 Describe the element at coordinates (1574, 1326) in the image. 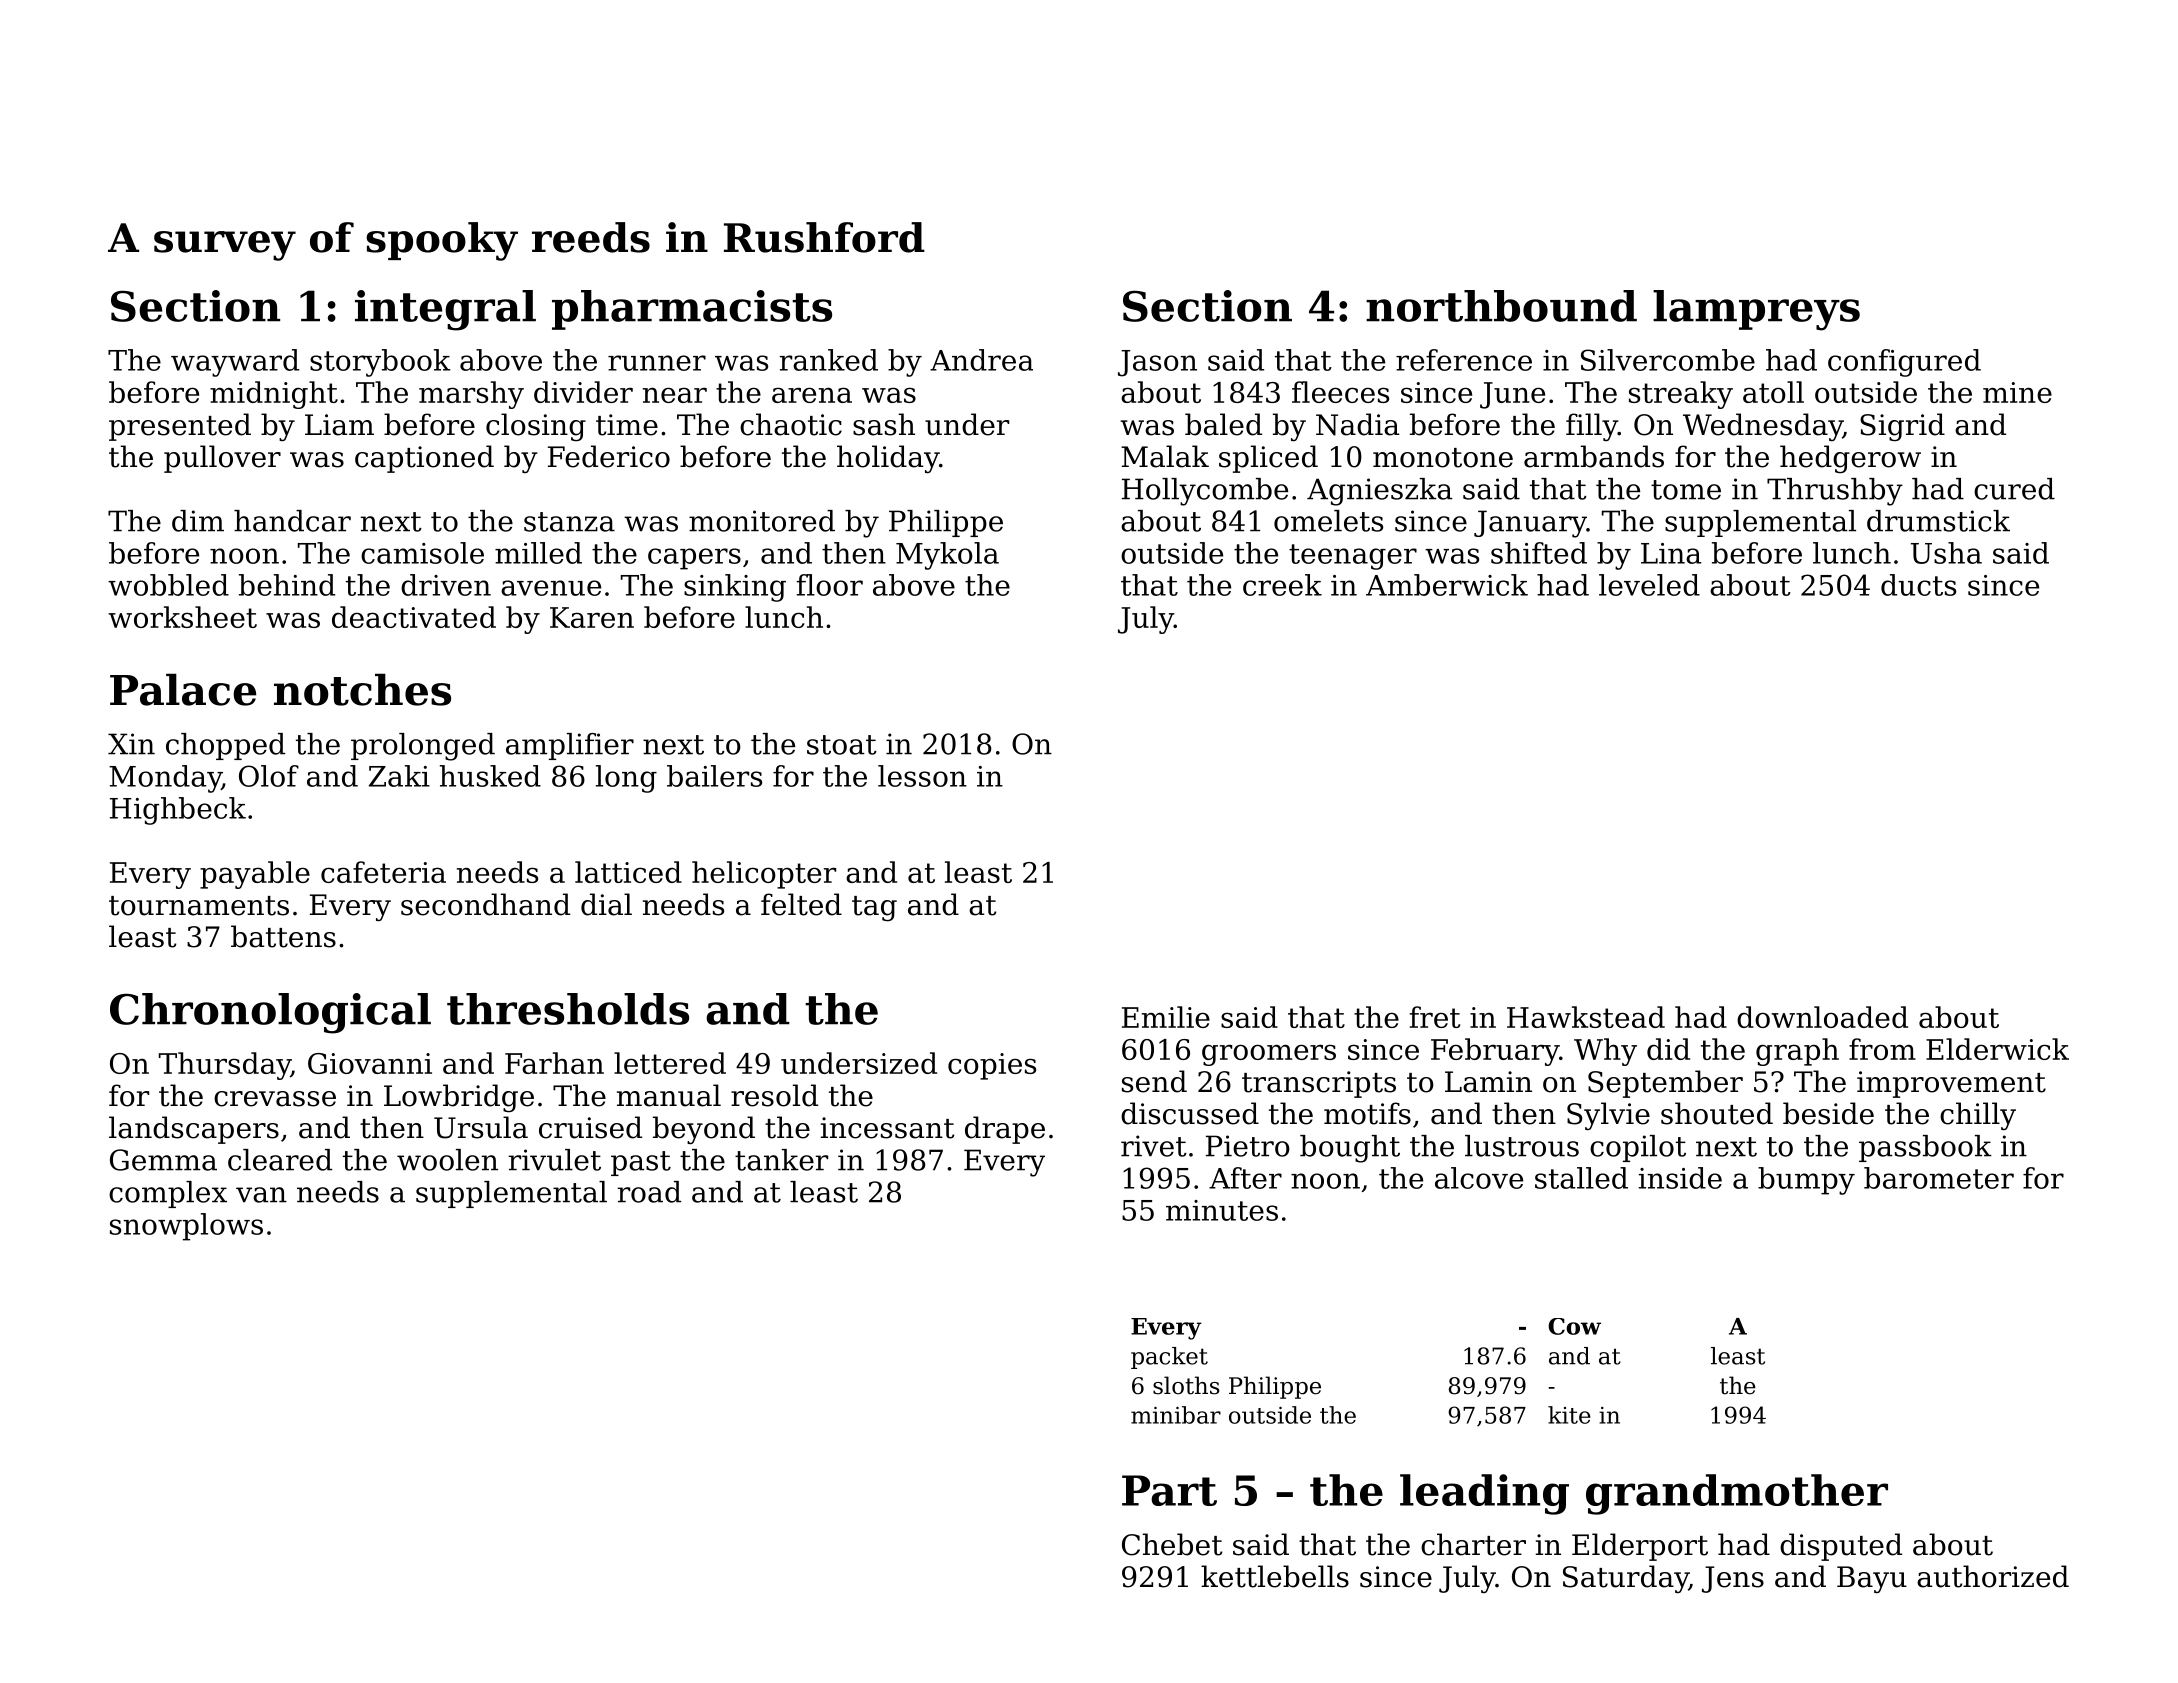

I see `Cow` at that location.
